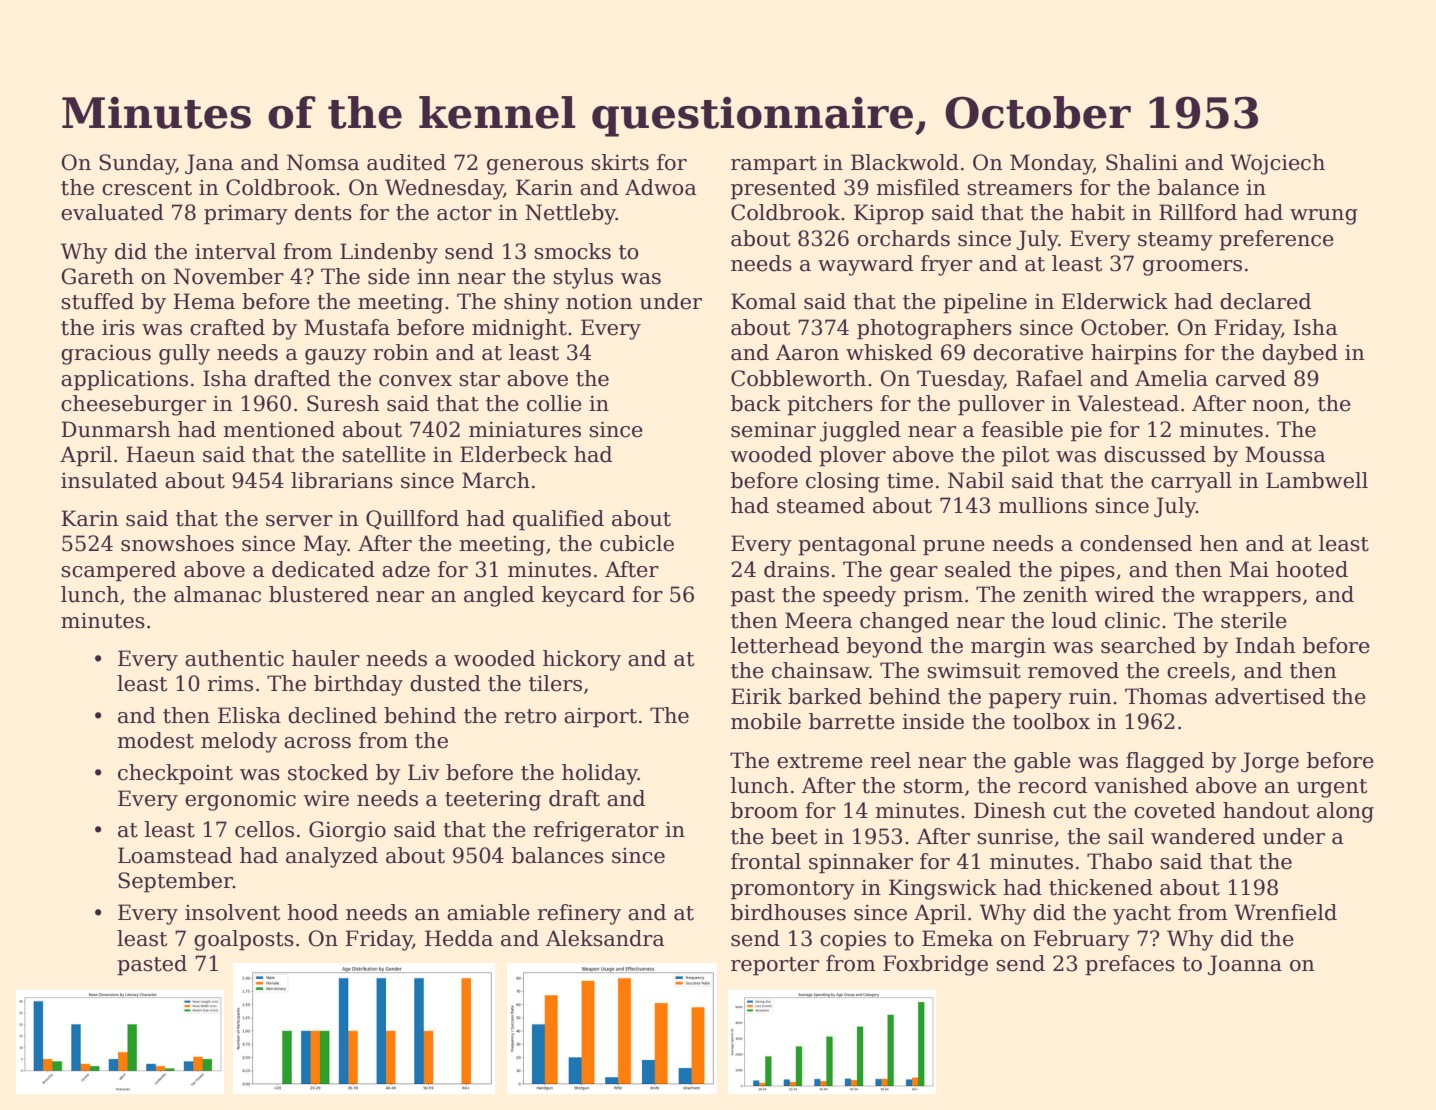 This image has width=1436, height=1110. I want to click on barrette, so click(852, 721).
